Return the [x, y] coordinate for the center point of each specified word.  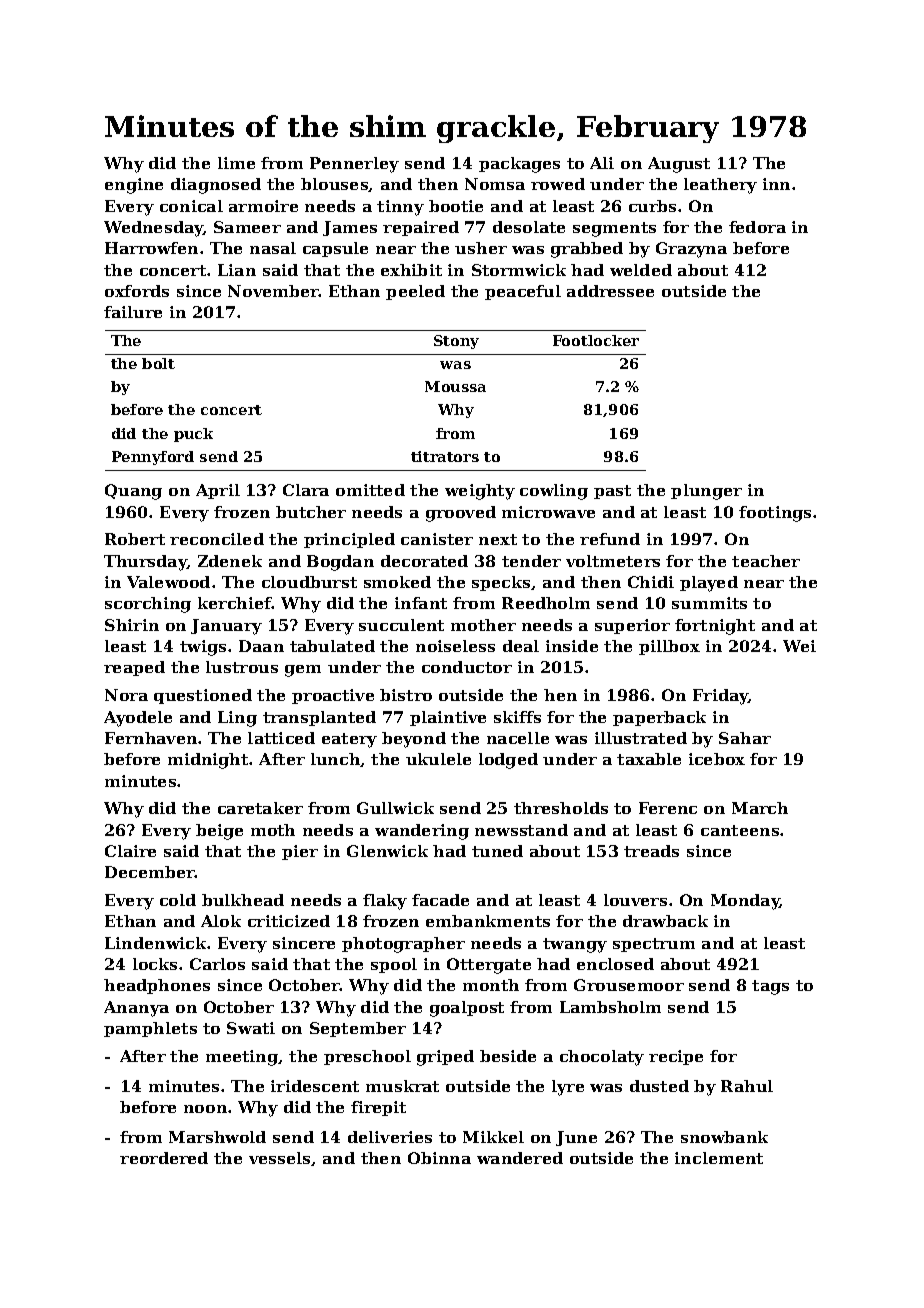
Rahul [747, 1086]
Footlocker [596, 340]
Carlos [217, 964]
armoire [263, 206]
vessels [279, 1158]
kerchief [235, 603]
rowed [558, 184]
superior [632, 626]
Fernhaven [151, 738]
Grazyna [691, 250]
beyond [414, 740]
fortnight [715, 627]
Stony [456, 342]
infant [421, 603]
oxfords [137, 291]
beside [508, 1056]
